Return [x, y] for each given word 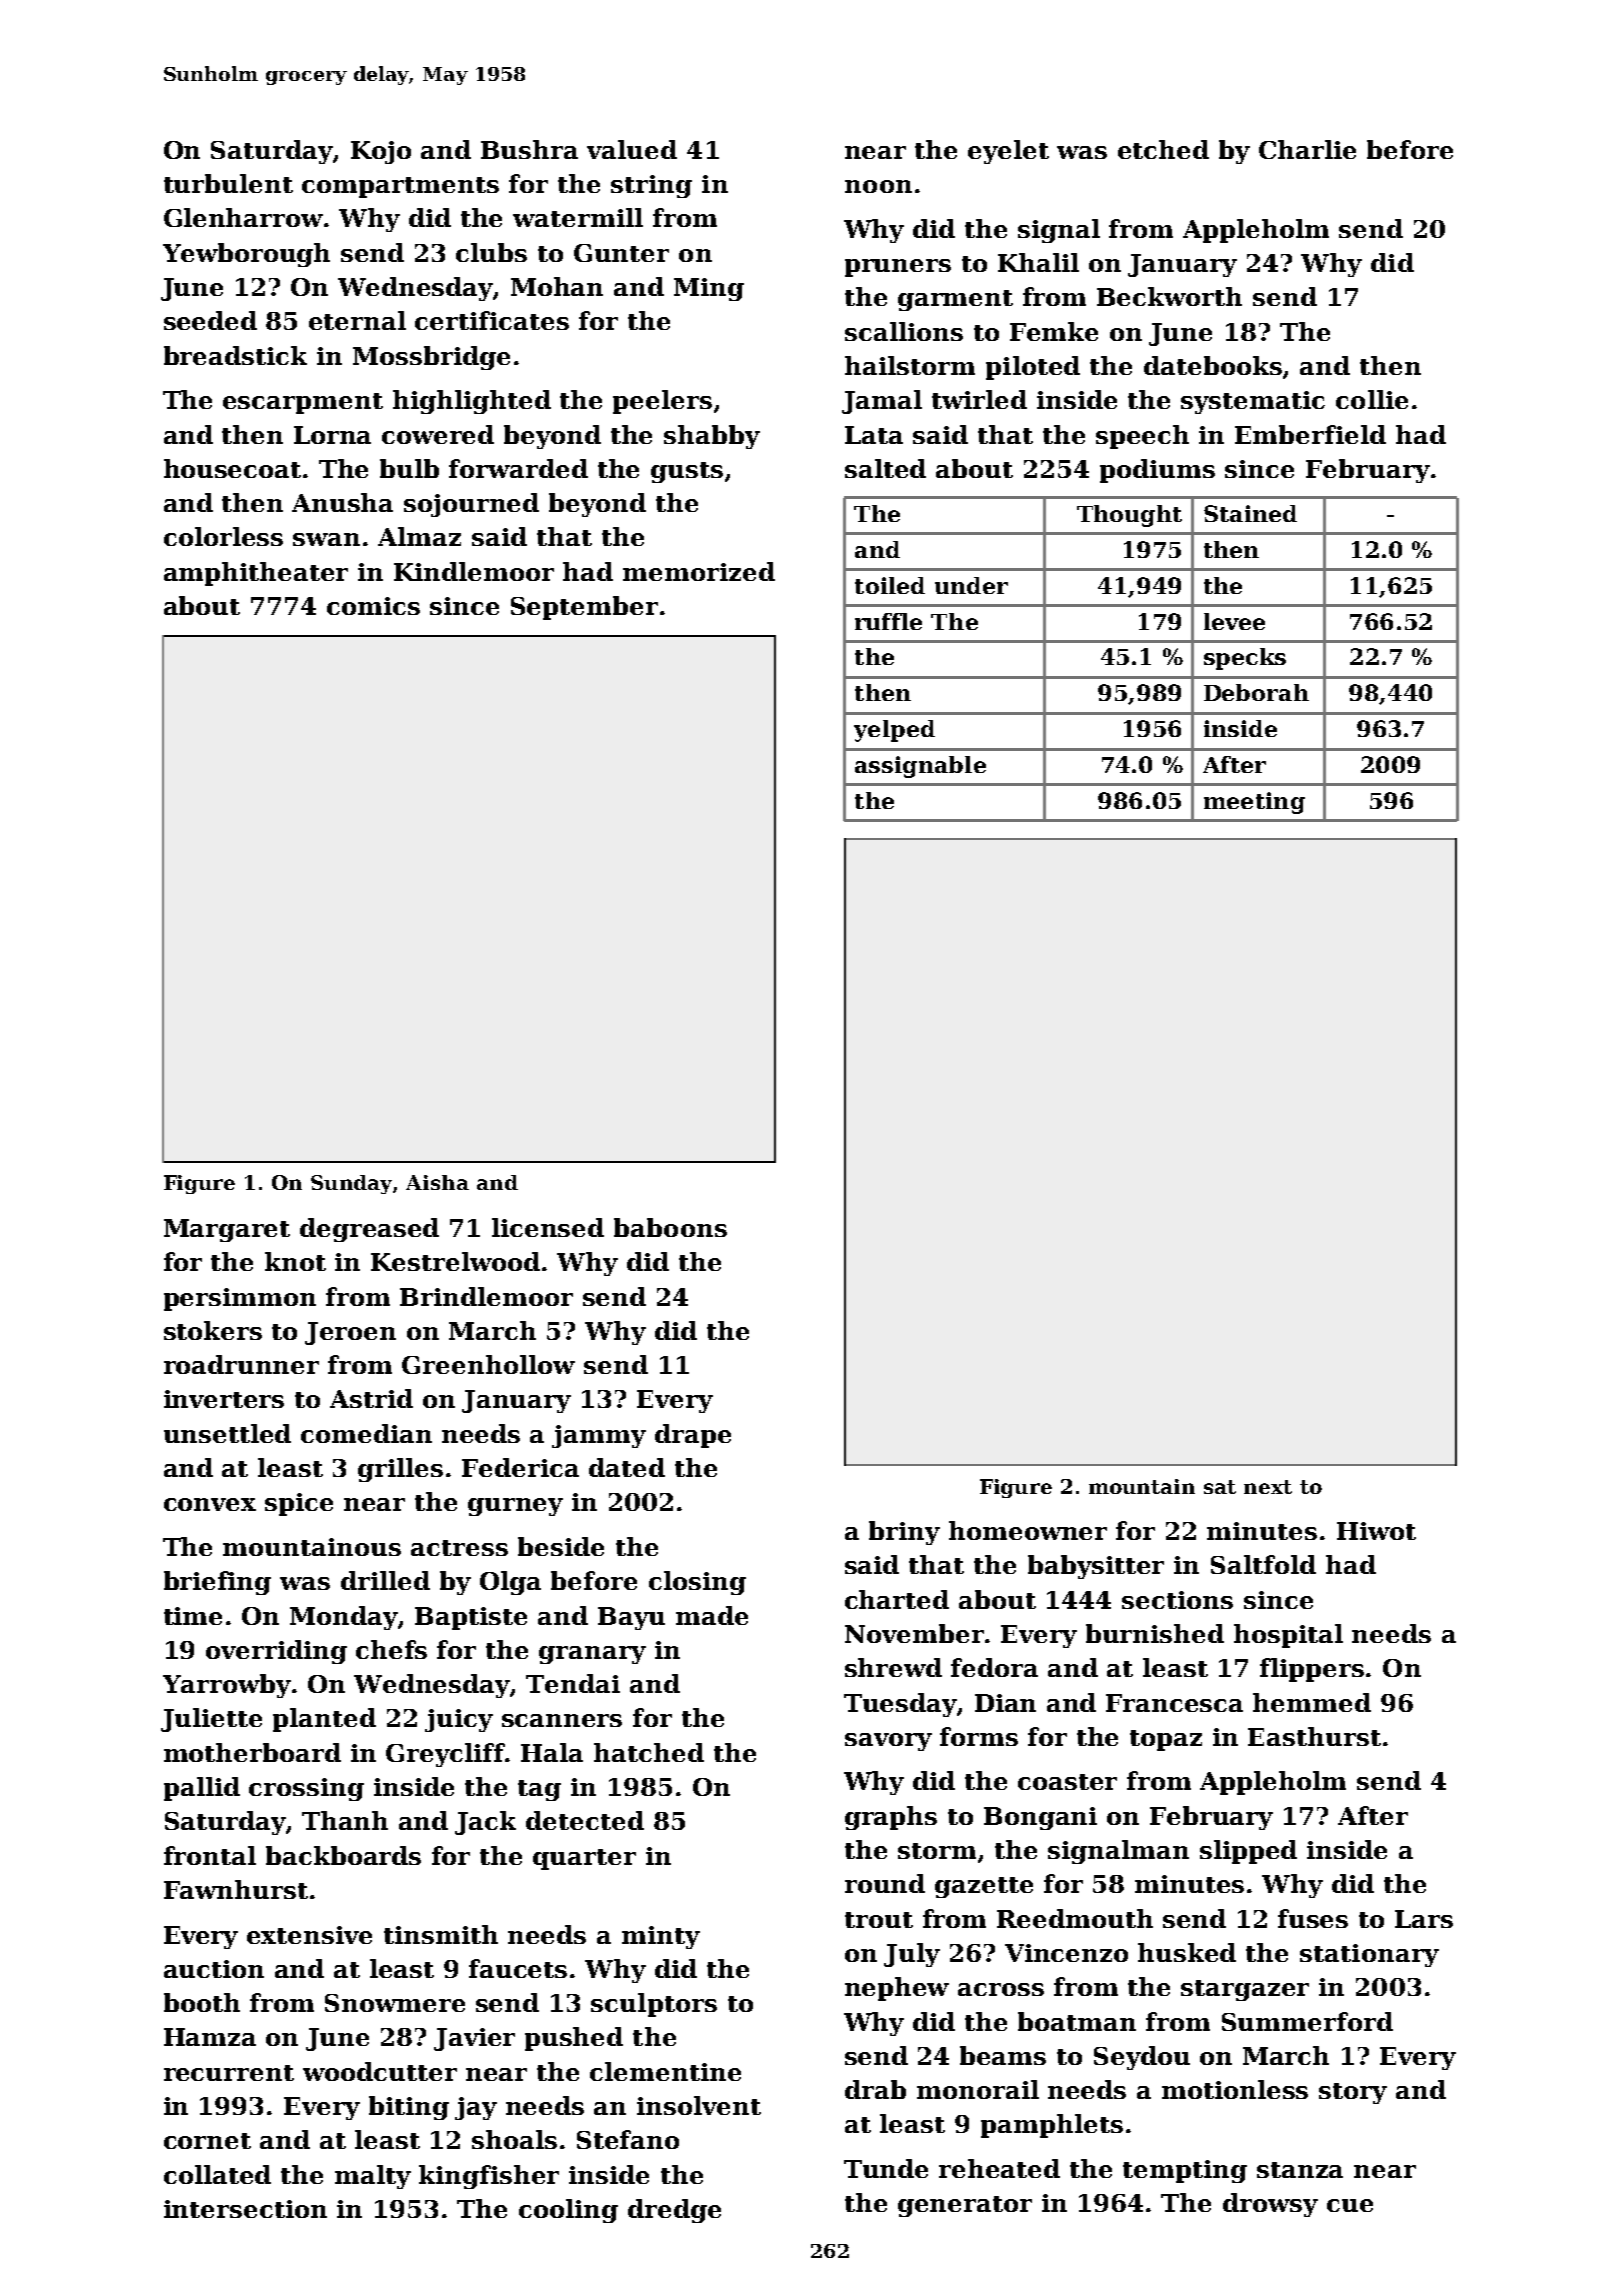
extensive [309, 1935]
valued [632, 149]
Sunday [351, 1184]
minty [661, 1937]
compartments [400, 187]
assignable [920, 767]
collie [1372, 399]
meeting [1254, 803]
